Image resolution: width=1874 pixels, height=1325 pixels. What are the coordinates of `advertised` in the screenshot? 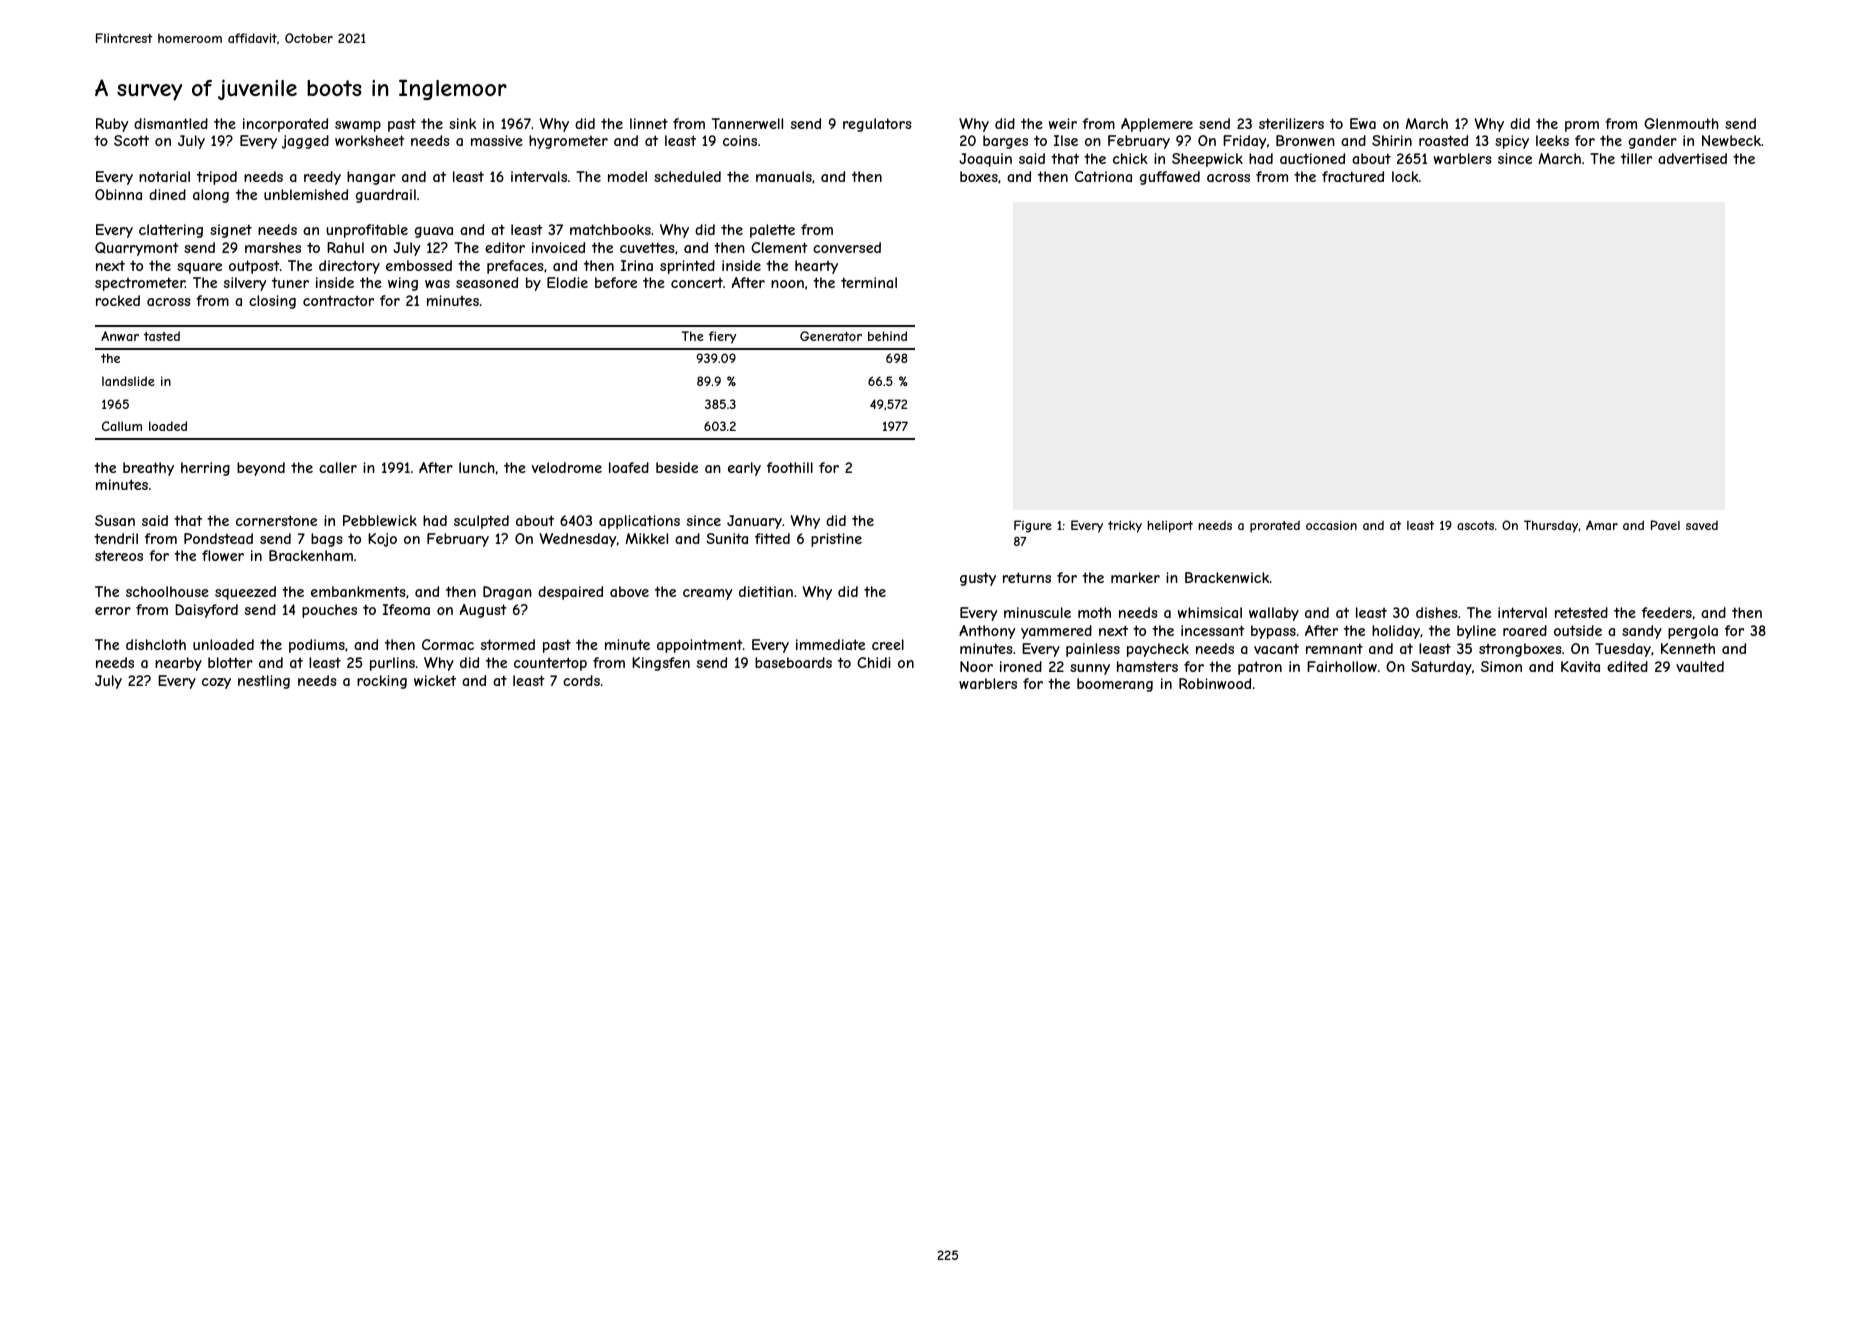 It's located at (1692, 158).
